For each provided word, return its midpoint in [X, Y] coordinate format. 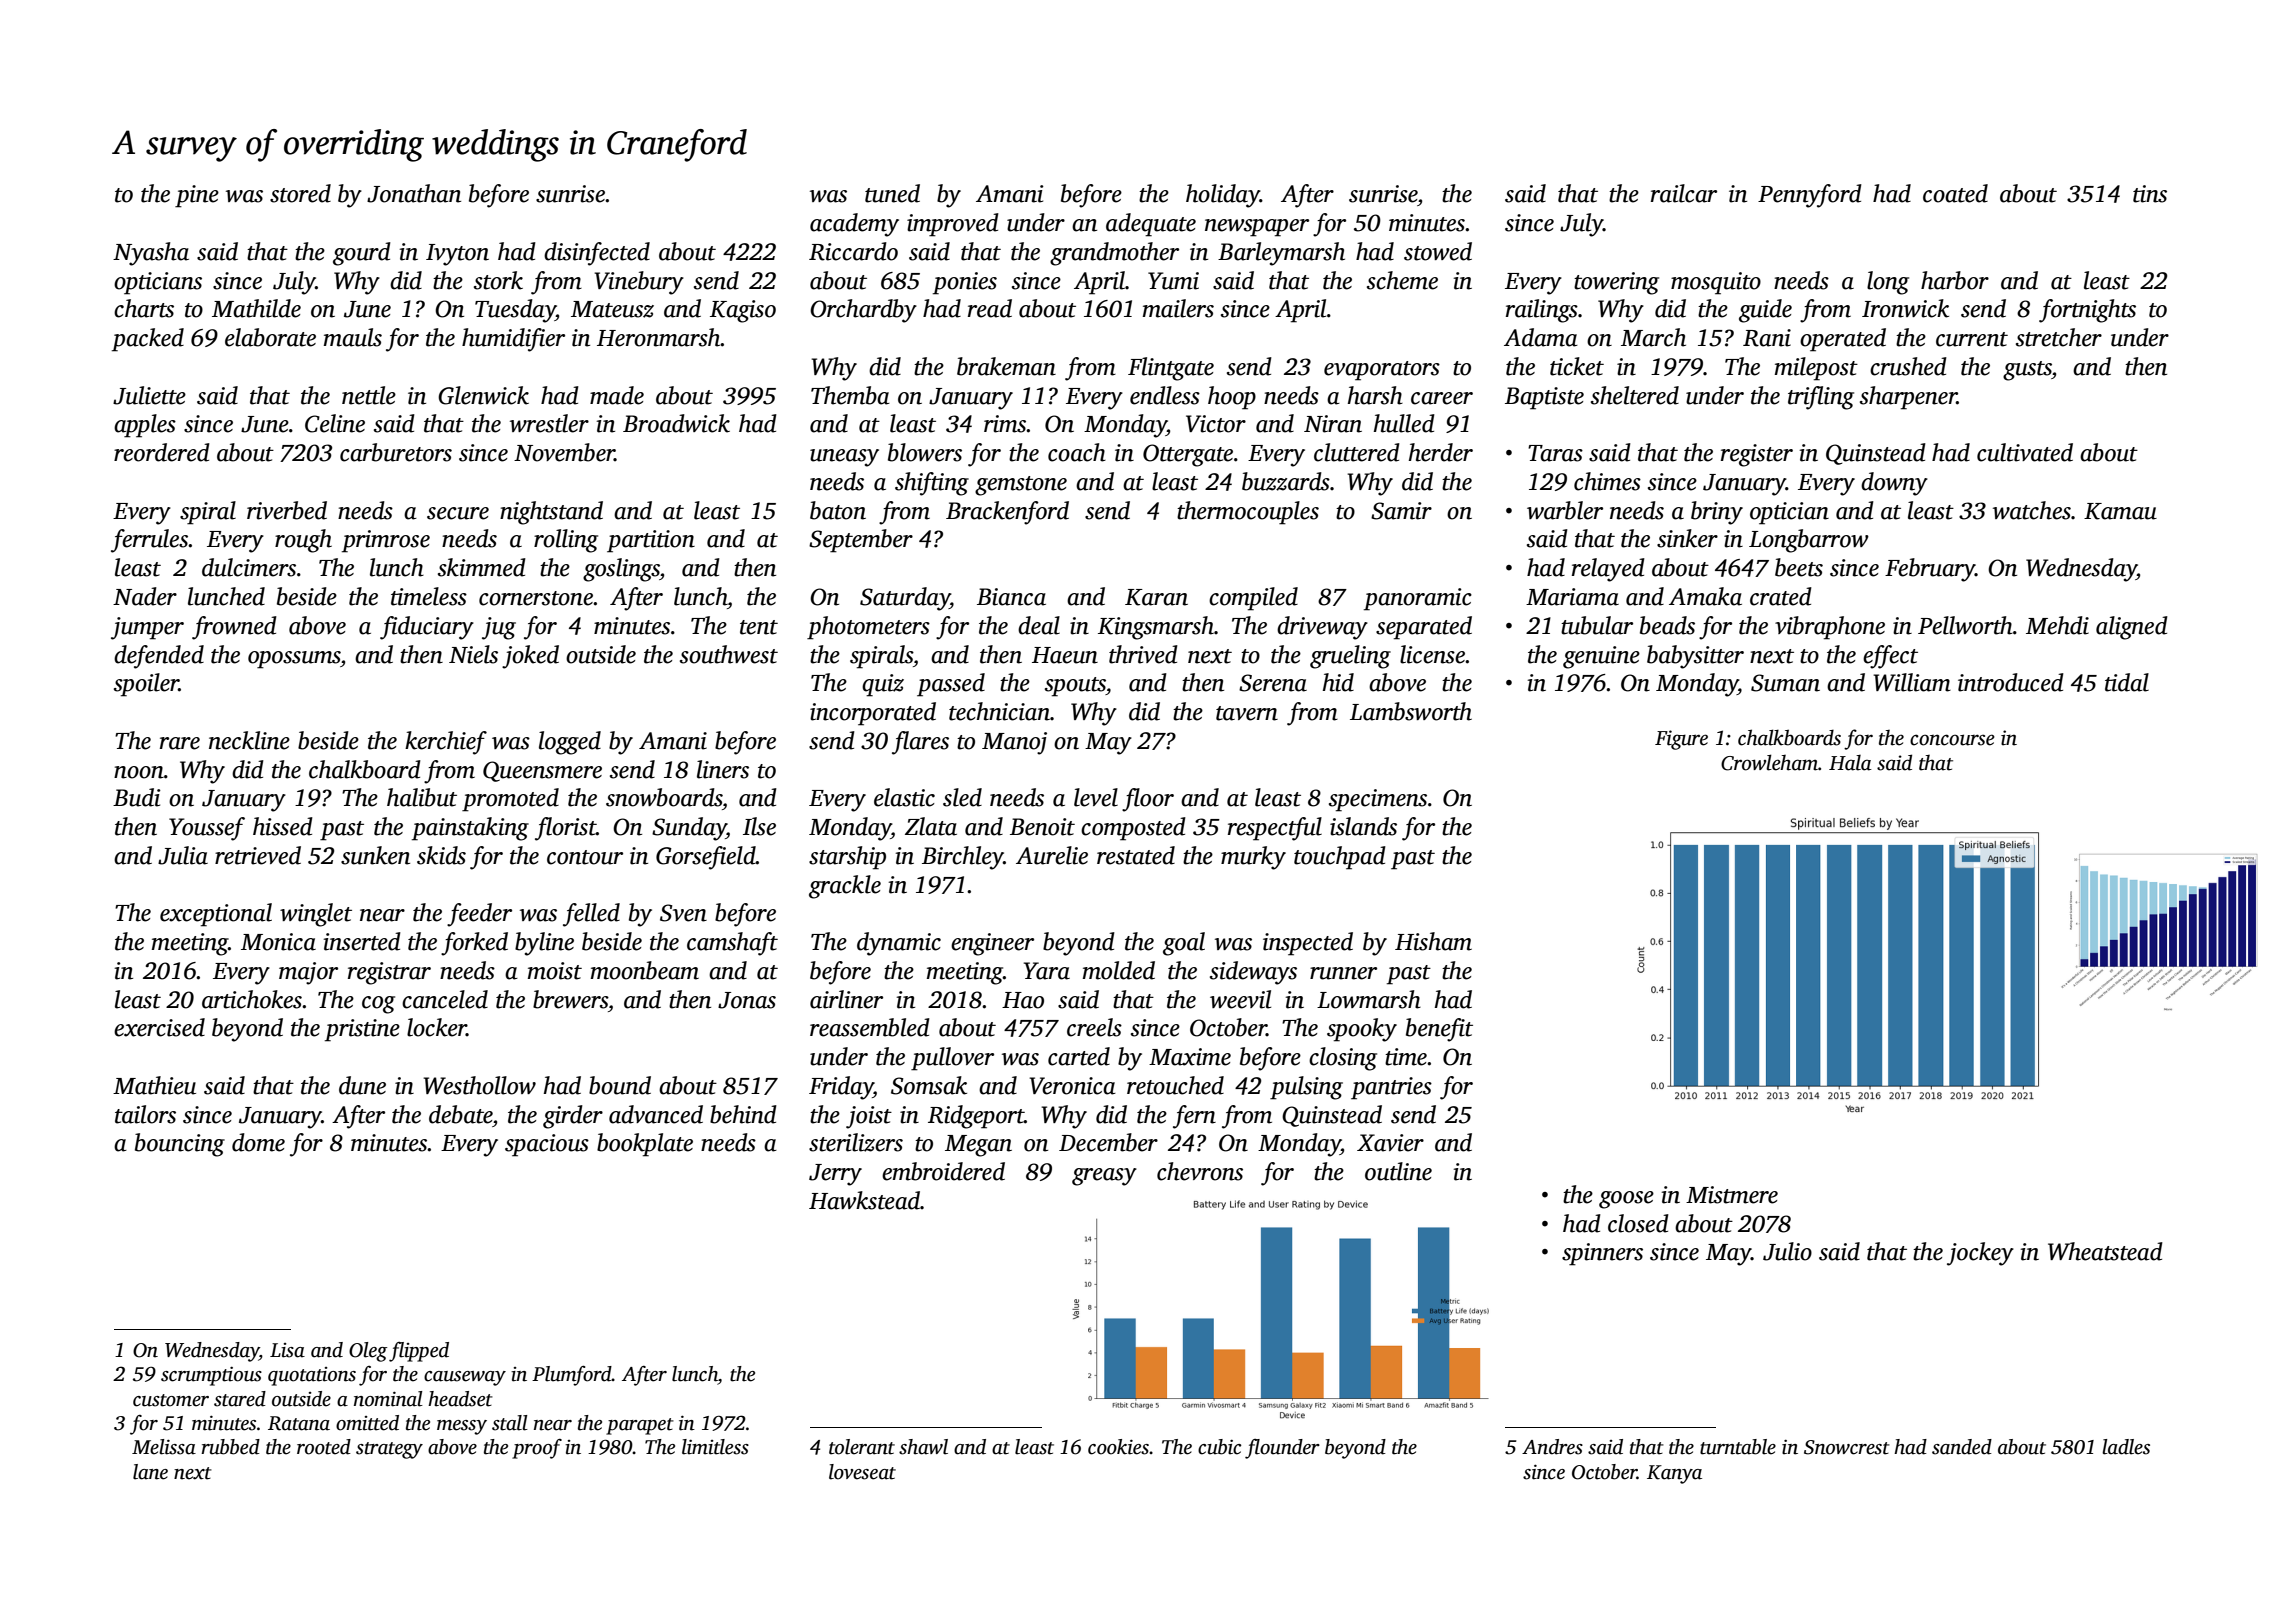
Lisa [287, 1350]
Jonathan [414, 193]
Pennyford [1810, 196]
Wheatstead [2105, 1251]
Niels [473, 654]
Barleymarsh [1281, 254]
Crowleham [1769, 762]
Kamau [2120, 511]
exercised [159, 1027]
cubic [1219, 1447]
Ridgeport [976, 1117]
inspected [1308, 944]
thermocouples [1248, 513]
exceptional [216, 915]
